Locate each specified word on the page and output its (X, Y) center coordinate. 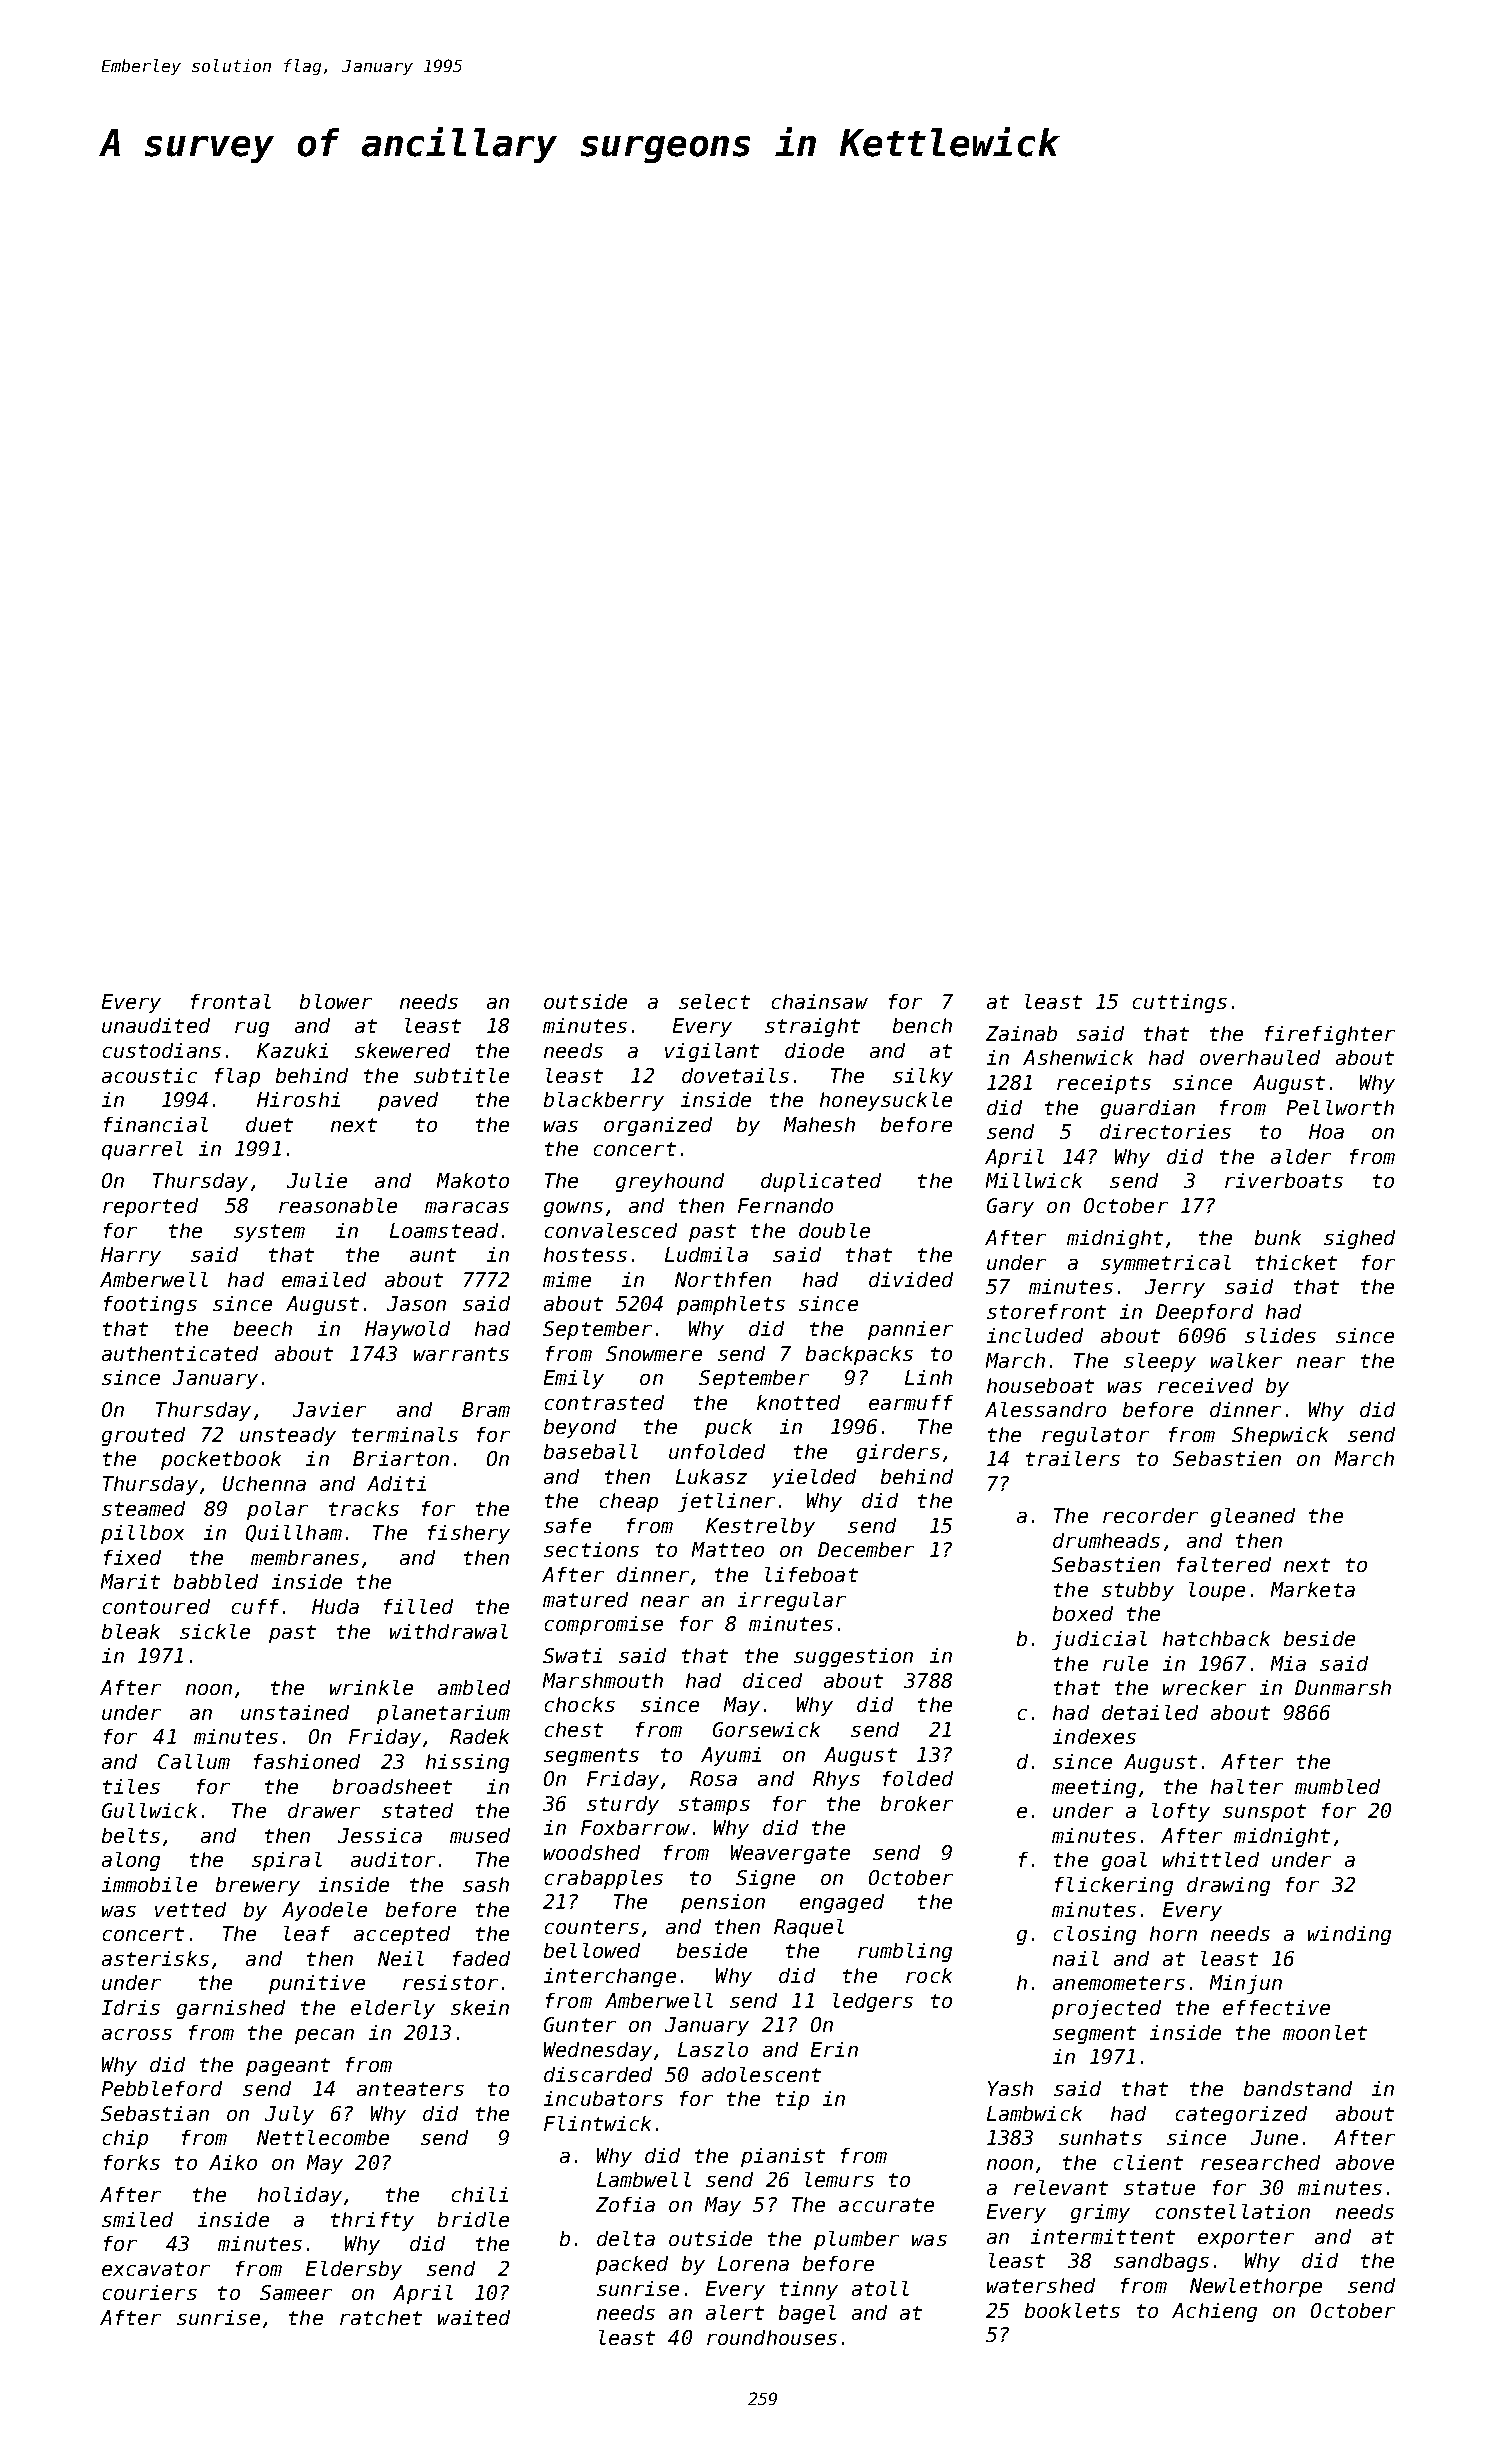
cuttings (1180, 1003)
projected (1106, 2009)
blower (336, 1001)
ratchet (381, 2317)
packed (632, 2265)
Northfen (723, 1279)
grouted (143, 1436)
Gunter (580, 2024)
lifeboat (811, 1574)
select (714, 1001)
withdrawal (449, 1631)
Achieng (1214, 2312)
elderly (393, 2009)
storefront (1046, 1311)
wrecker (1204, 1687)
